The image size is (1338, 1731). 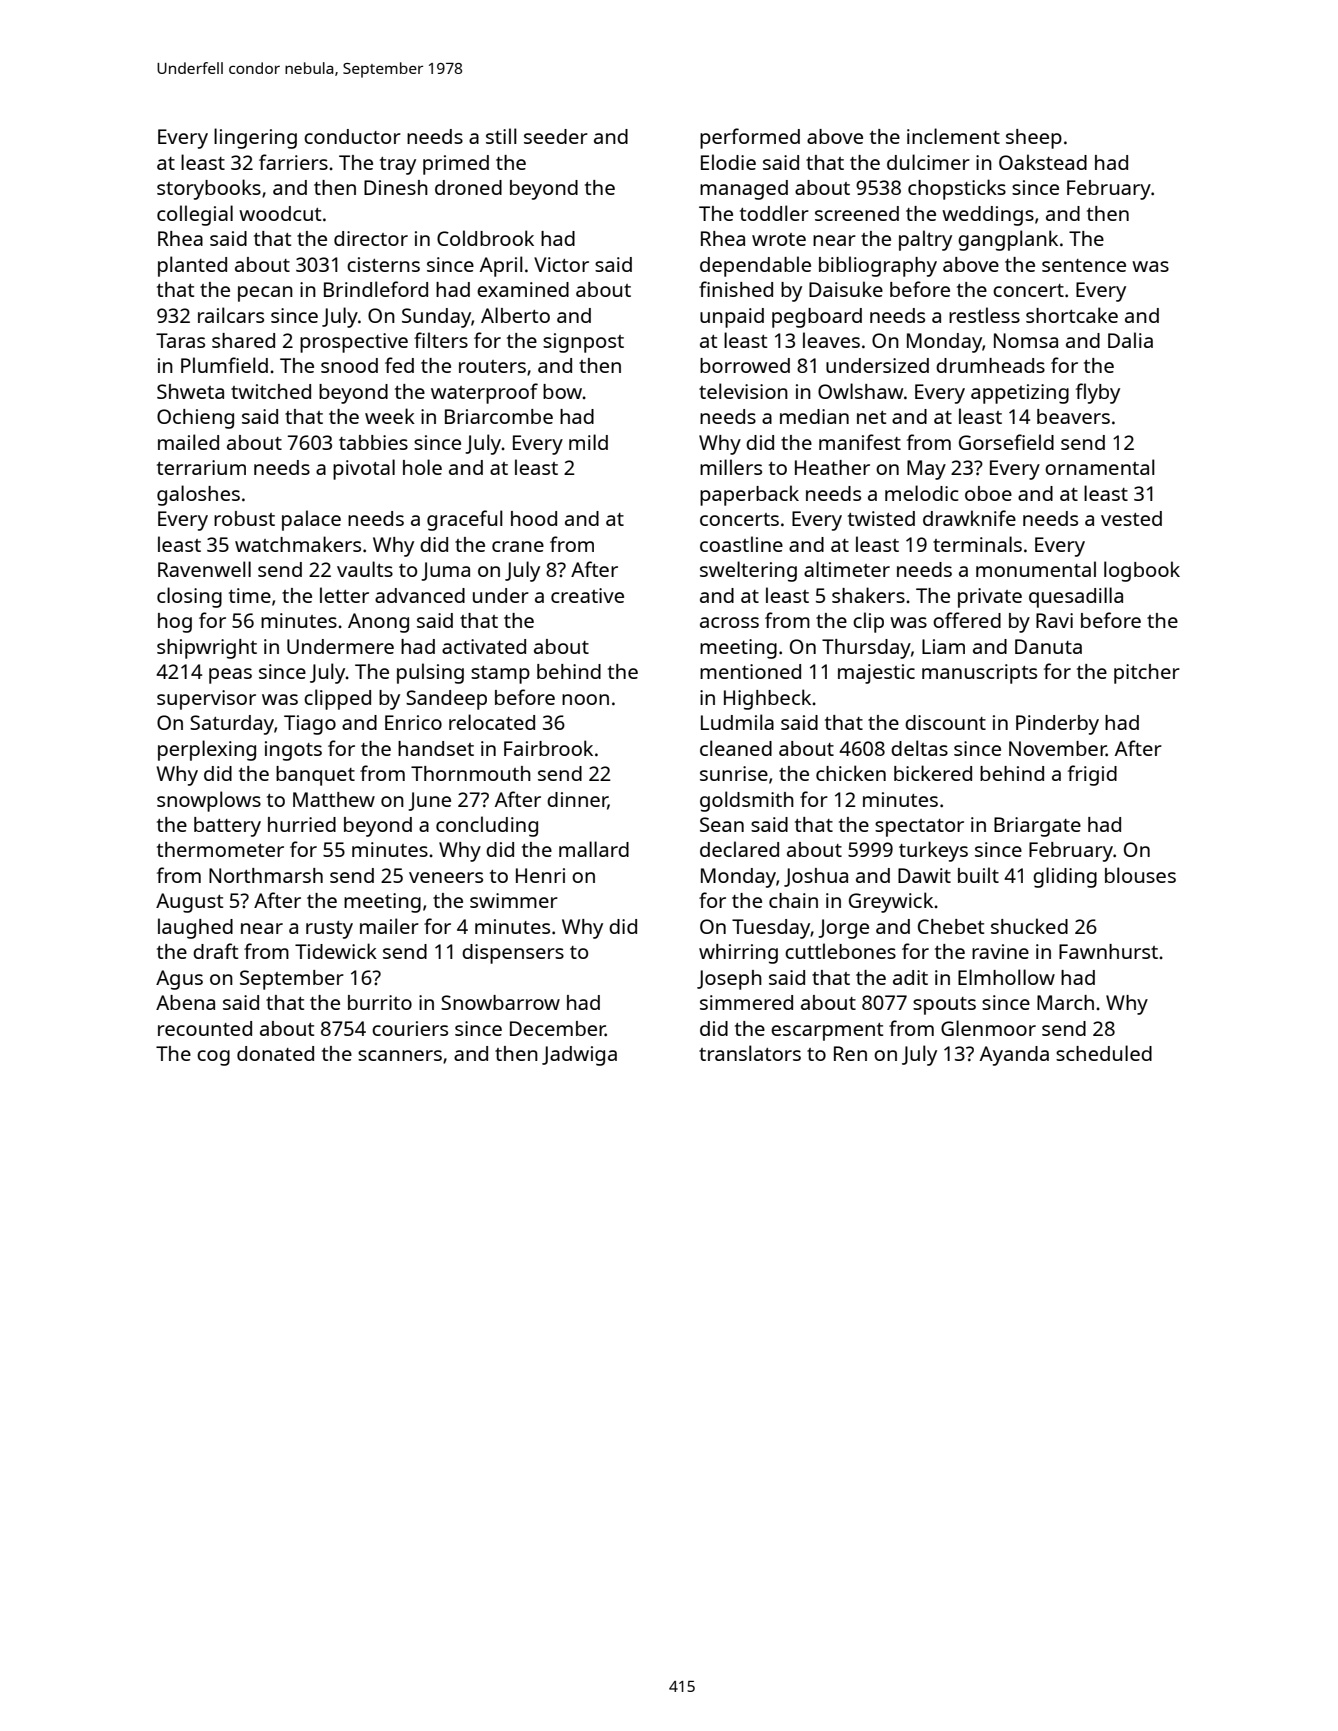 I want to click on Oakstead, so click(x=1043, y=162).
